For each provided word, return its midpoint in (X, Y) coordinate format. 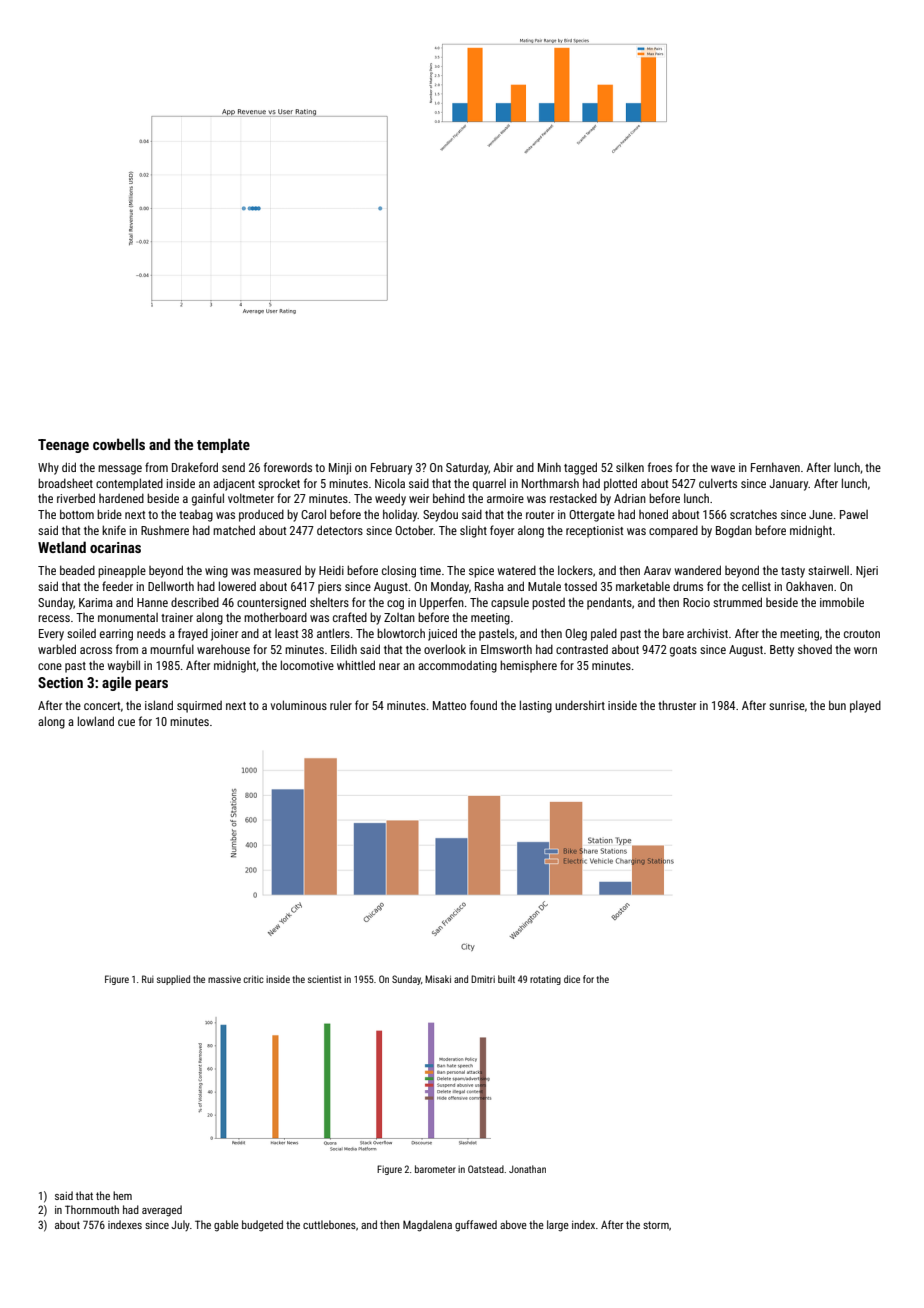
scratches (753, 514)
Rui (148, 979)
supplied (173, 980)
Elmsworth (506, 649)
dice (572, 979)
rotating (545, 980)
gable (226, 1226)
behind (449, 498)
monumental (128, 617)
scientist (325, 979)
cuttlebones (329, 1224)
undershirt (580, 705)
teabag (196, 516)
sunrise (787, 705)
